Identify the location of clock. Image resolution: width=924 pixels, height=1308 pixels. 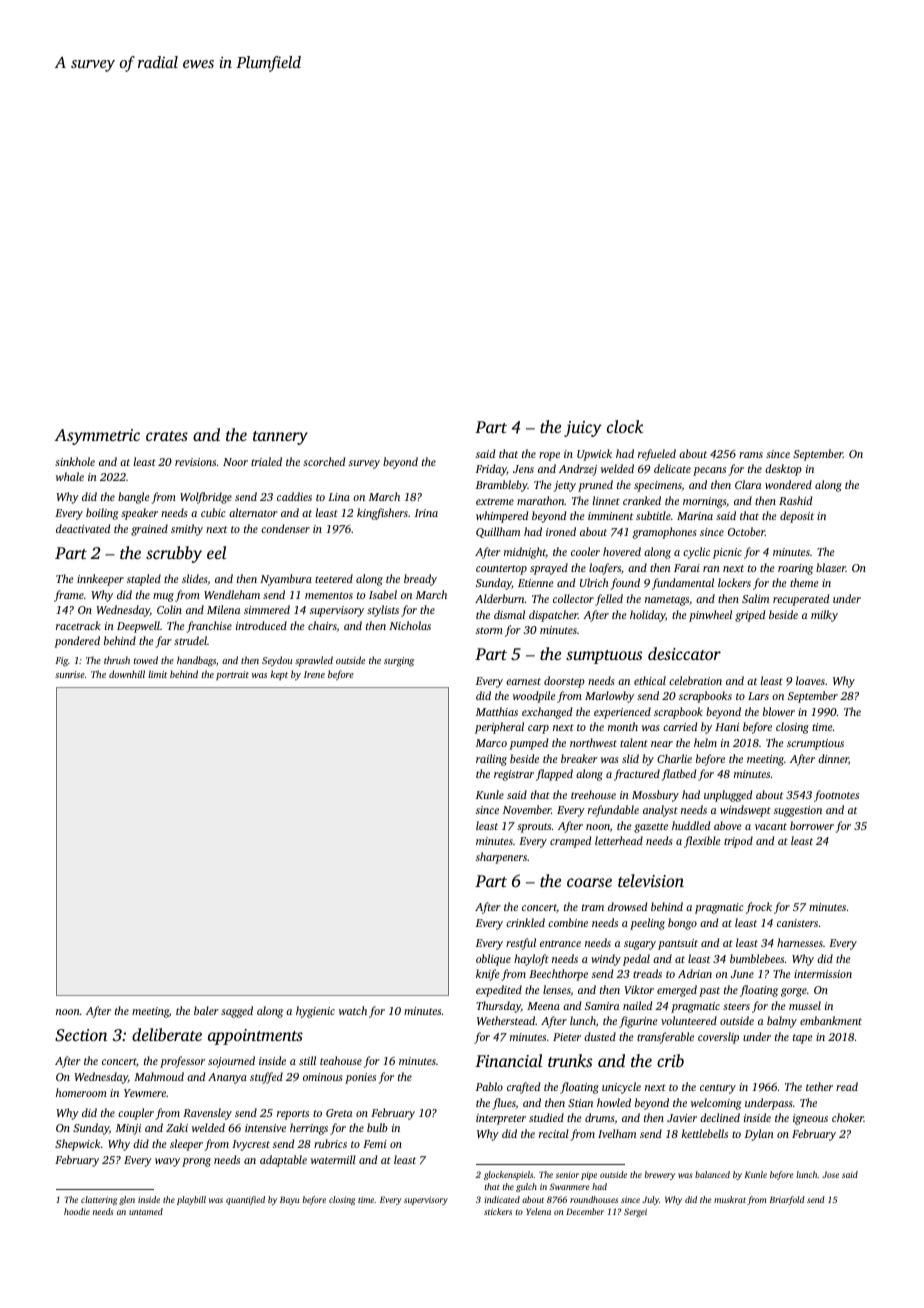
(625, 426).
